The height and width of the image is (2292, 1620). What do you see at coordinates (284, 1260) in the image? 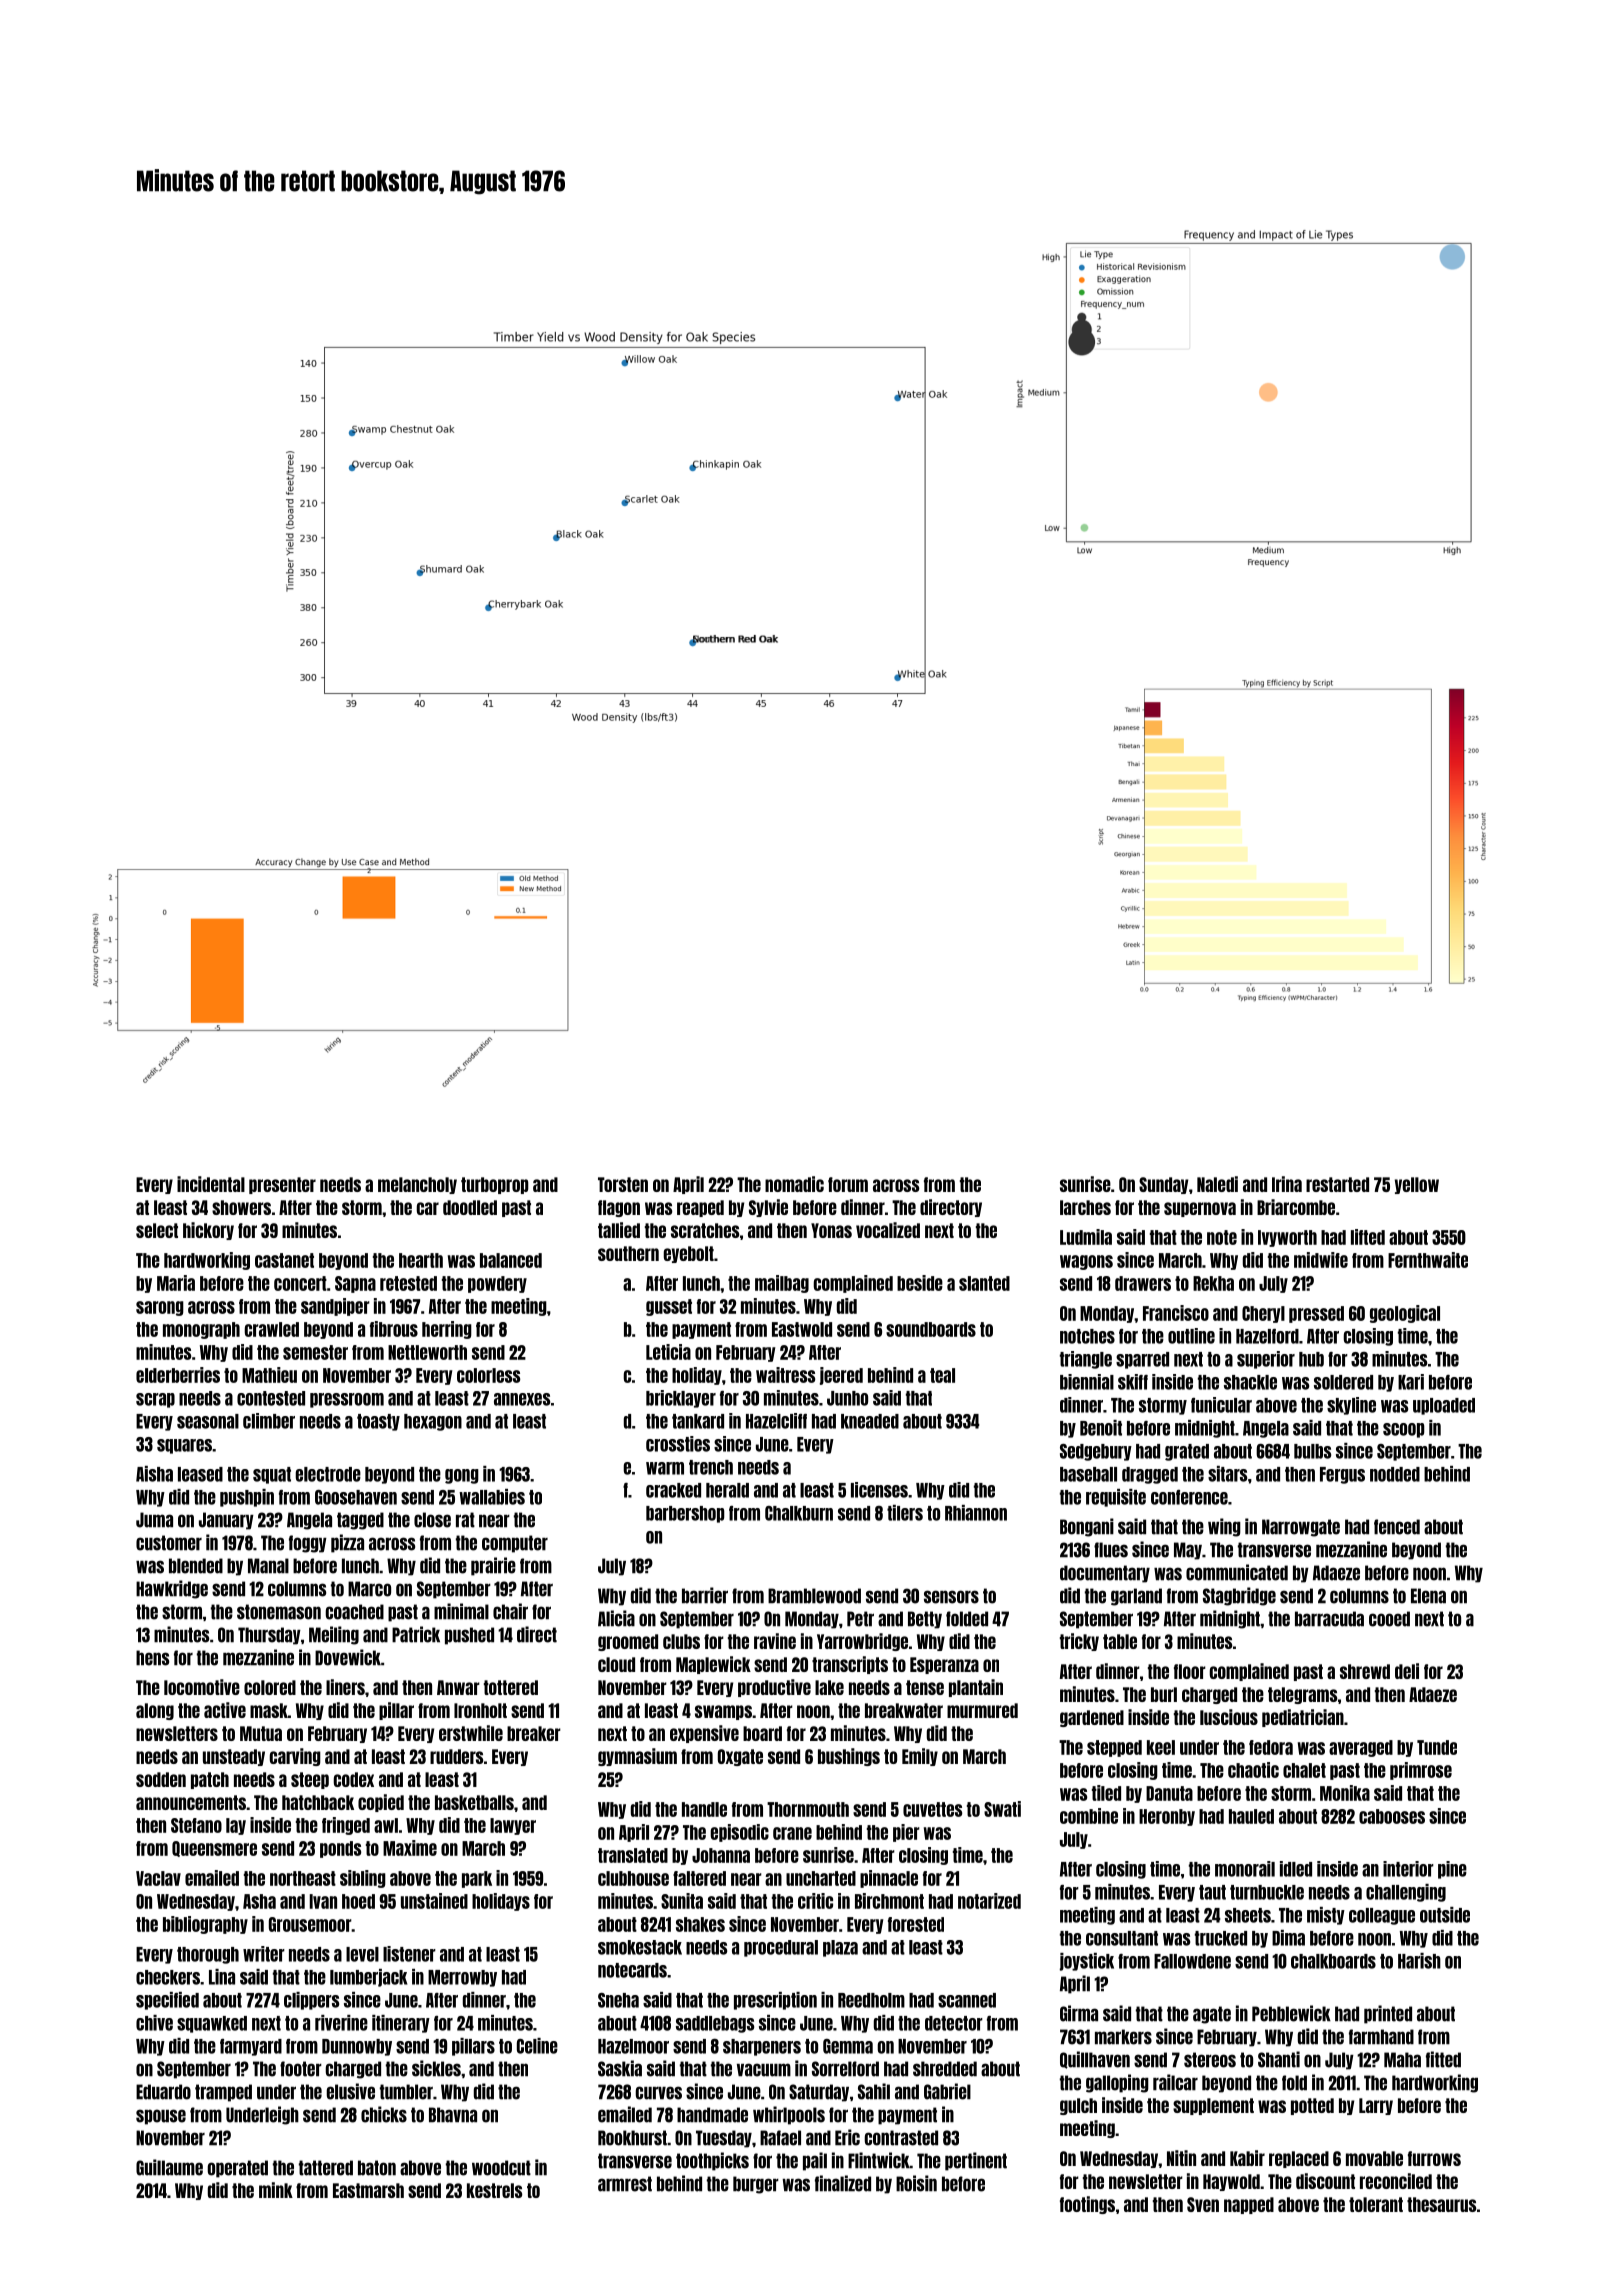
I see `castanet` at bounding box center [284, 1260].
